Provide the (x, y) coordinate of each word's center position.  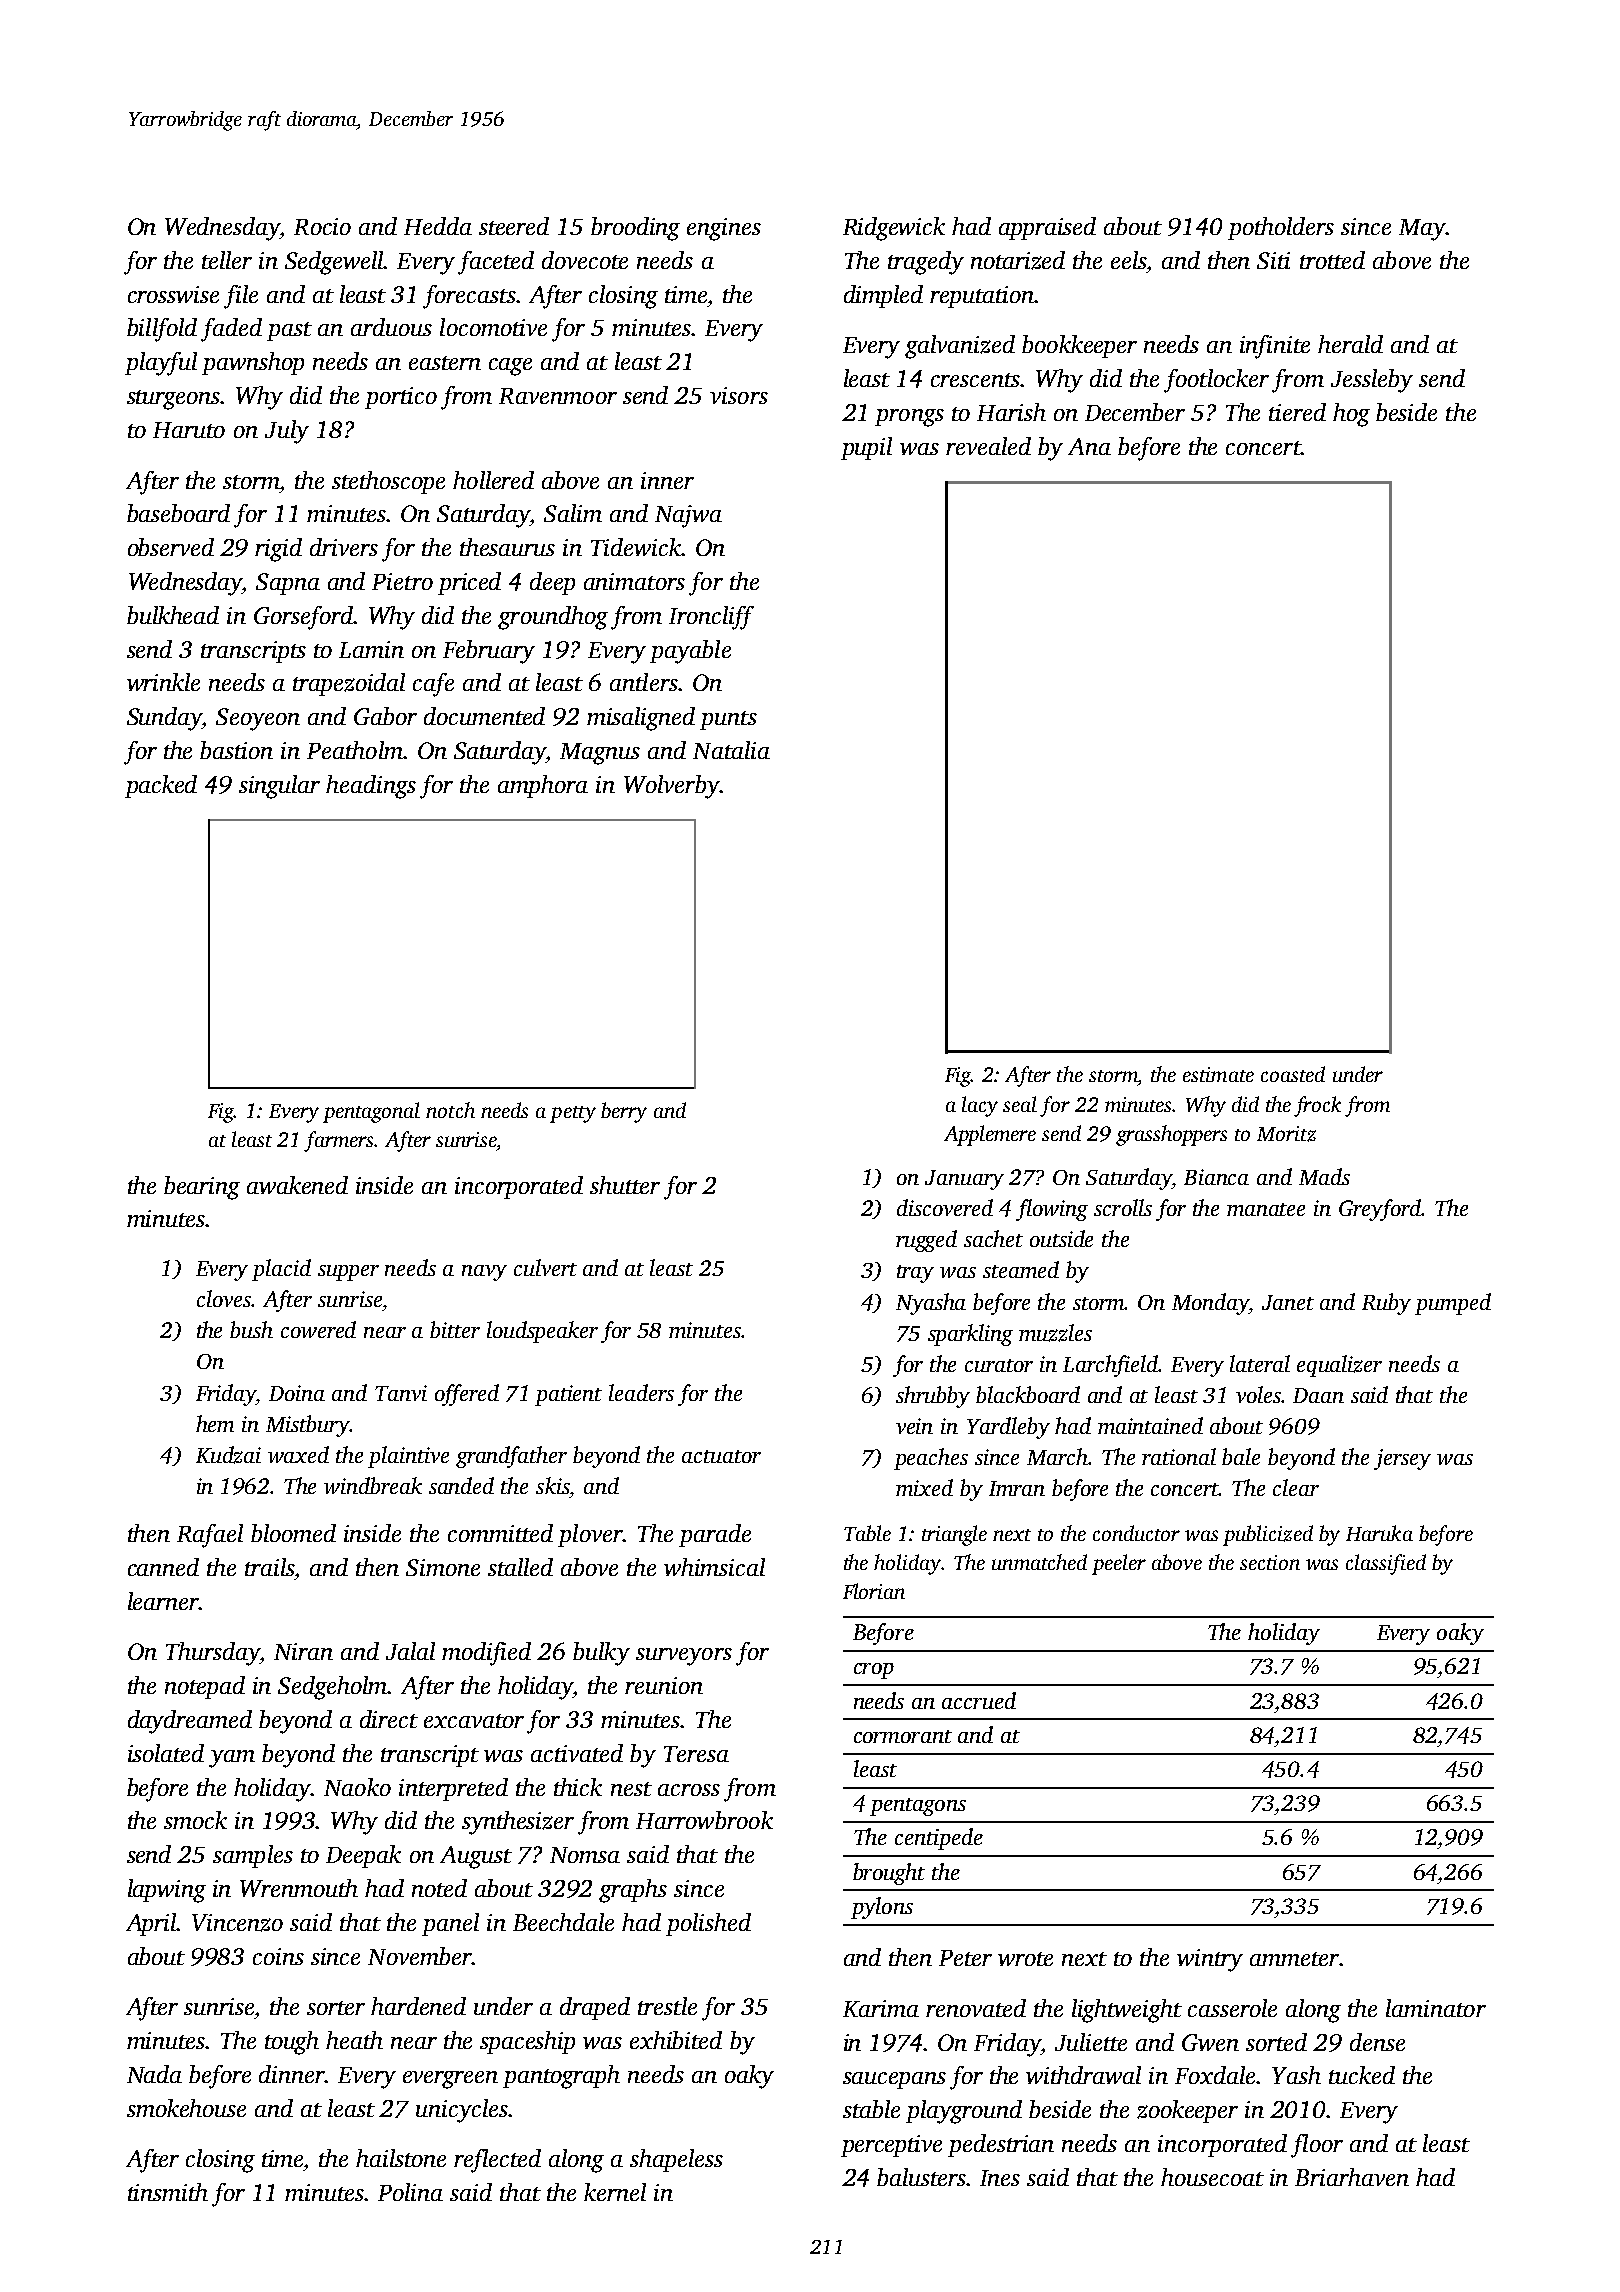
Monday (1211, 1304)
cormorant (903, 1736)
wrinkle (163, 682)
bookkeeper (1079, 346)
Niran (303, 1651)
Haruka (1379, 1533)
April (152, 1924)
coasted (1293, 1074)
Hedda (438, 226)
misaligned (641, 719)
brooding (635, 229)
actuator (721, 1456)
